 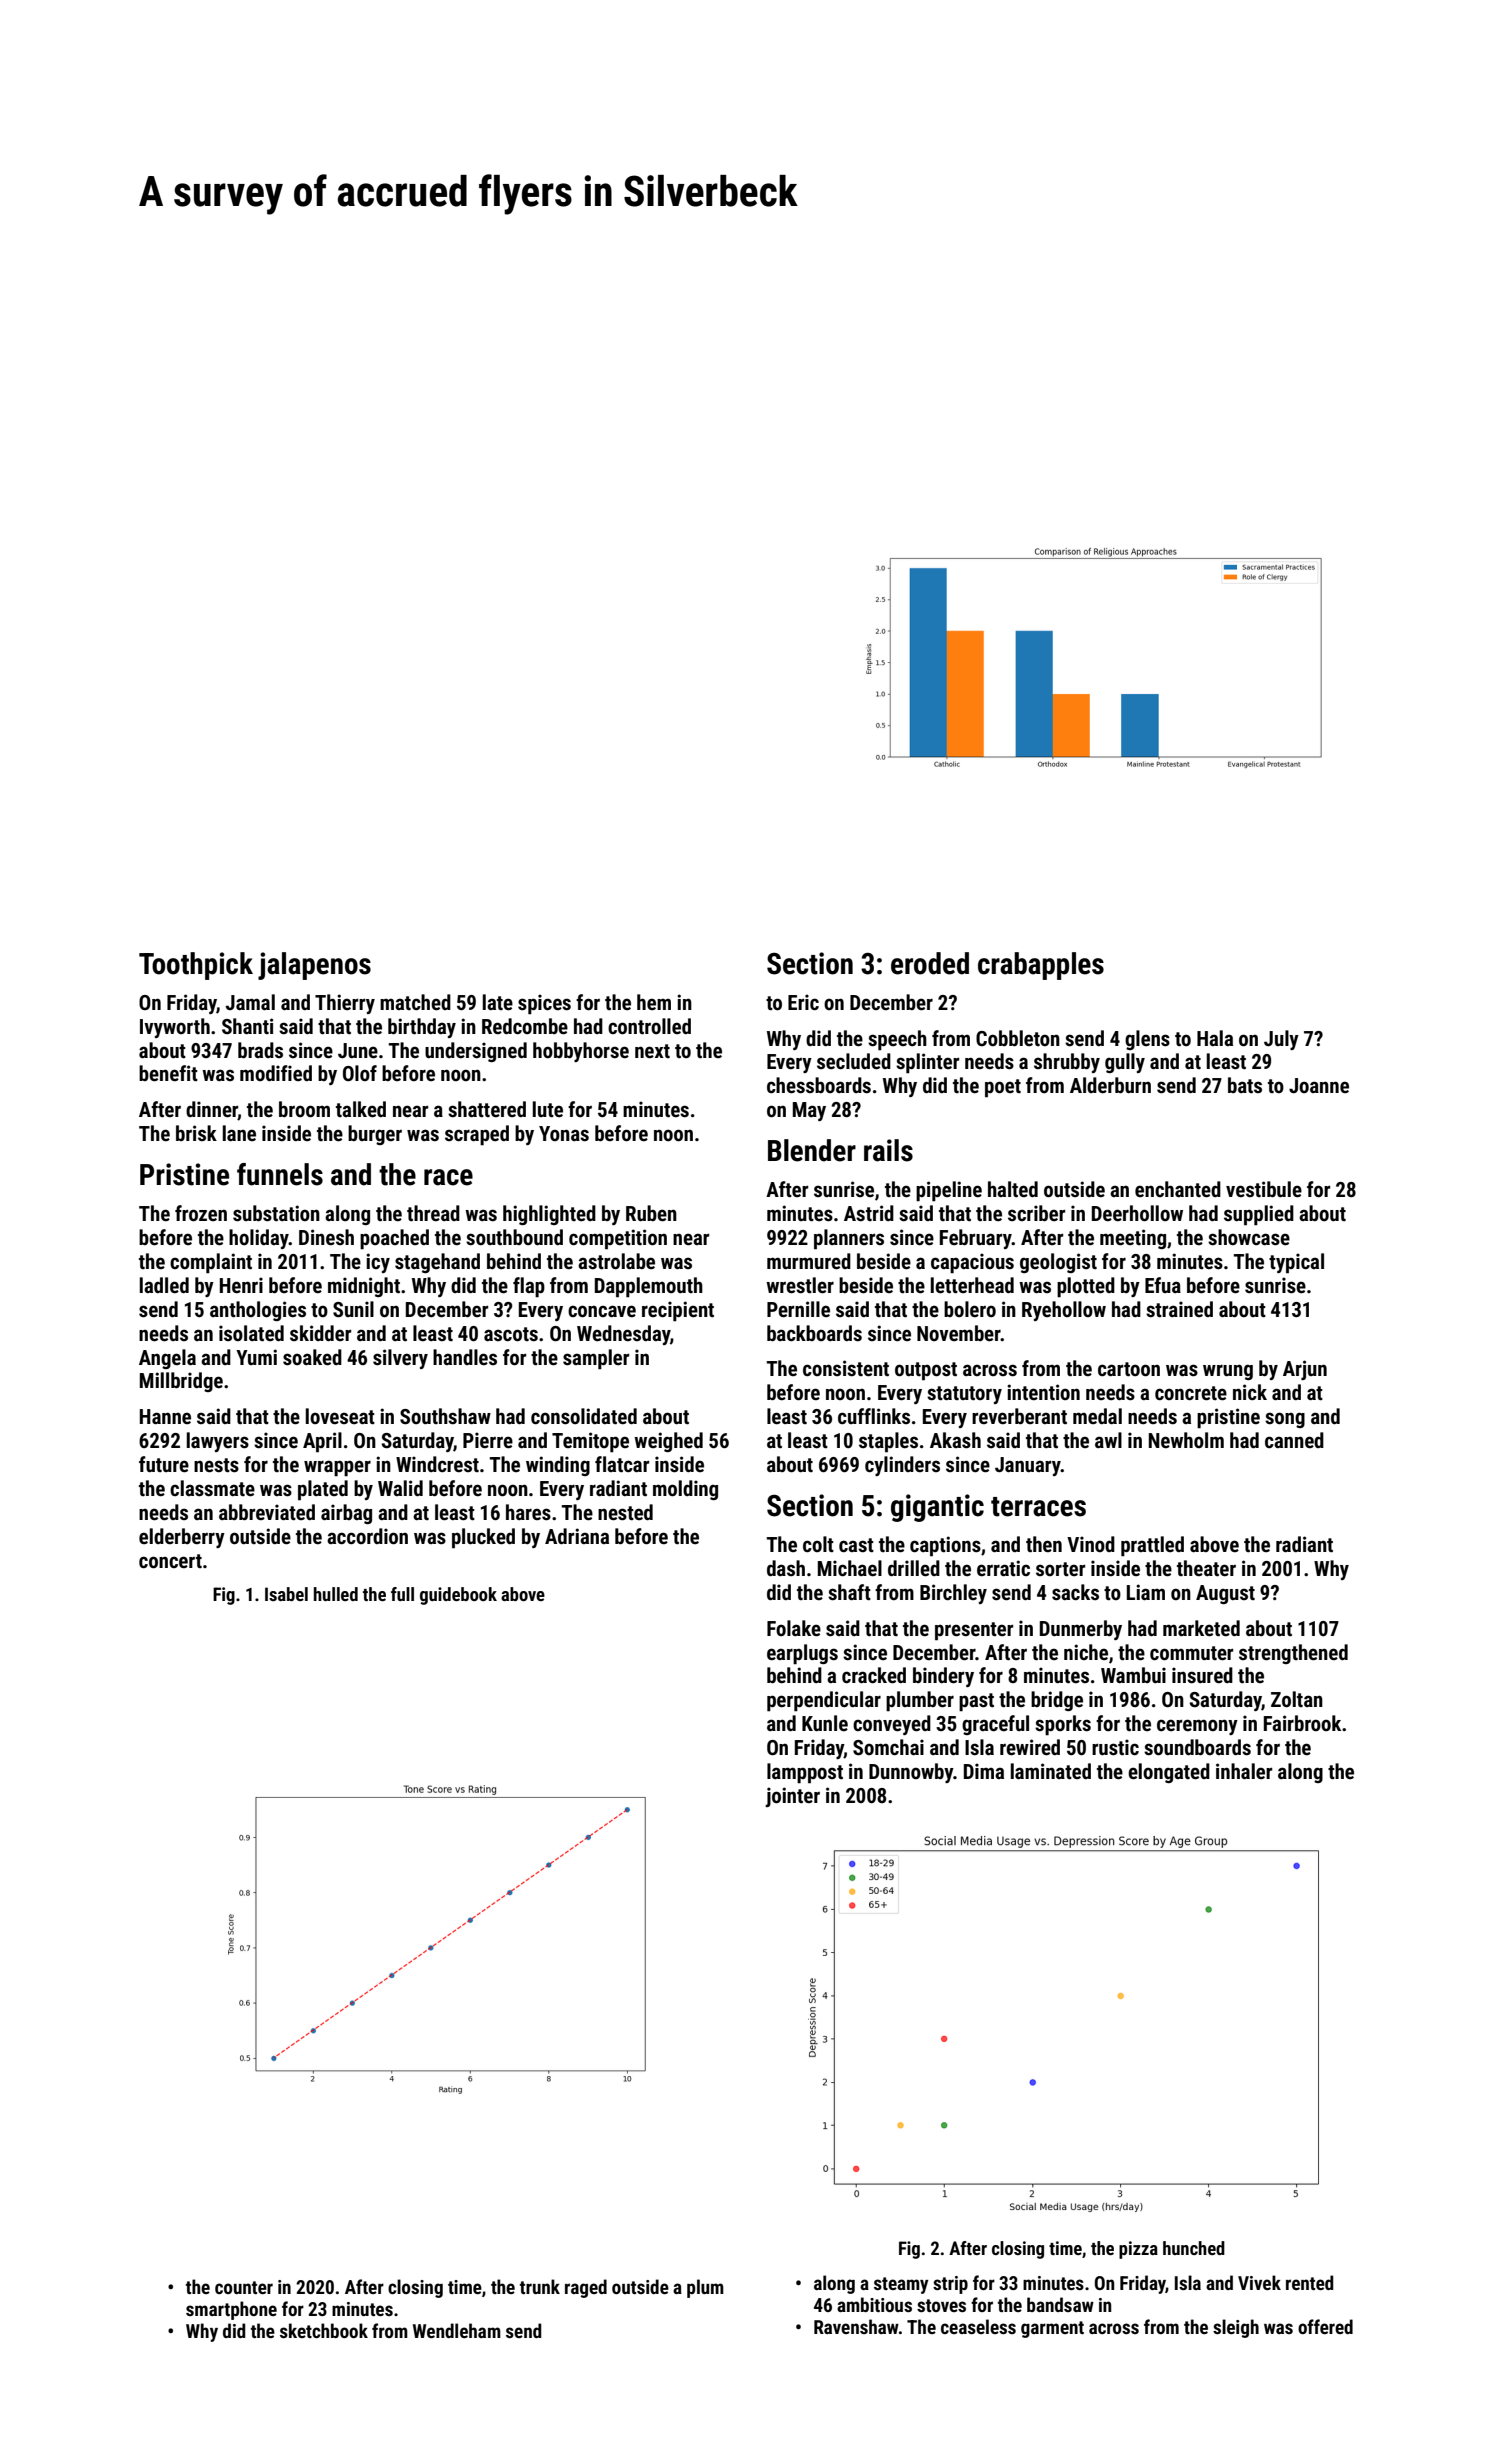 I want to click on laminated, so click(x=1051, y=1771).
